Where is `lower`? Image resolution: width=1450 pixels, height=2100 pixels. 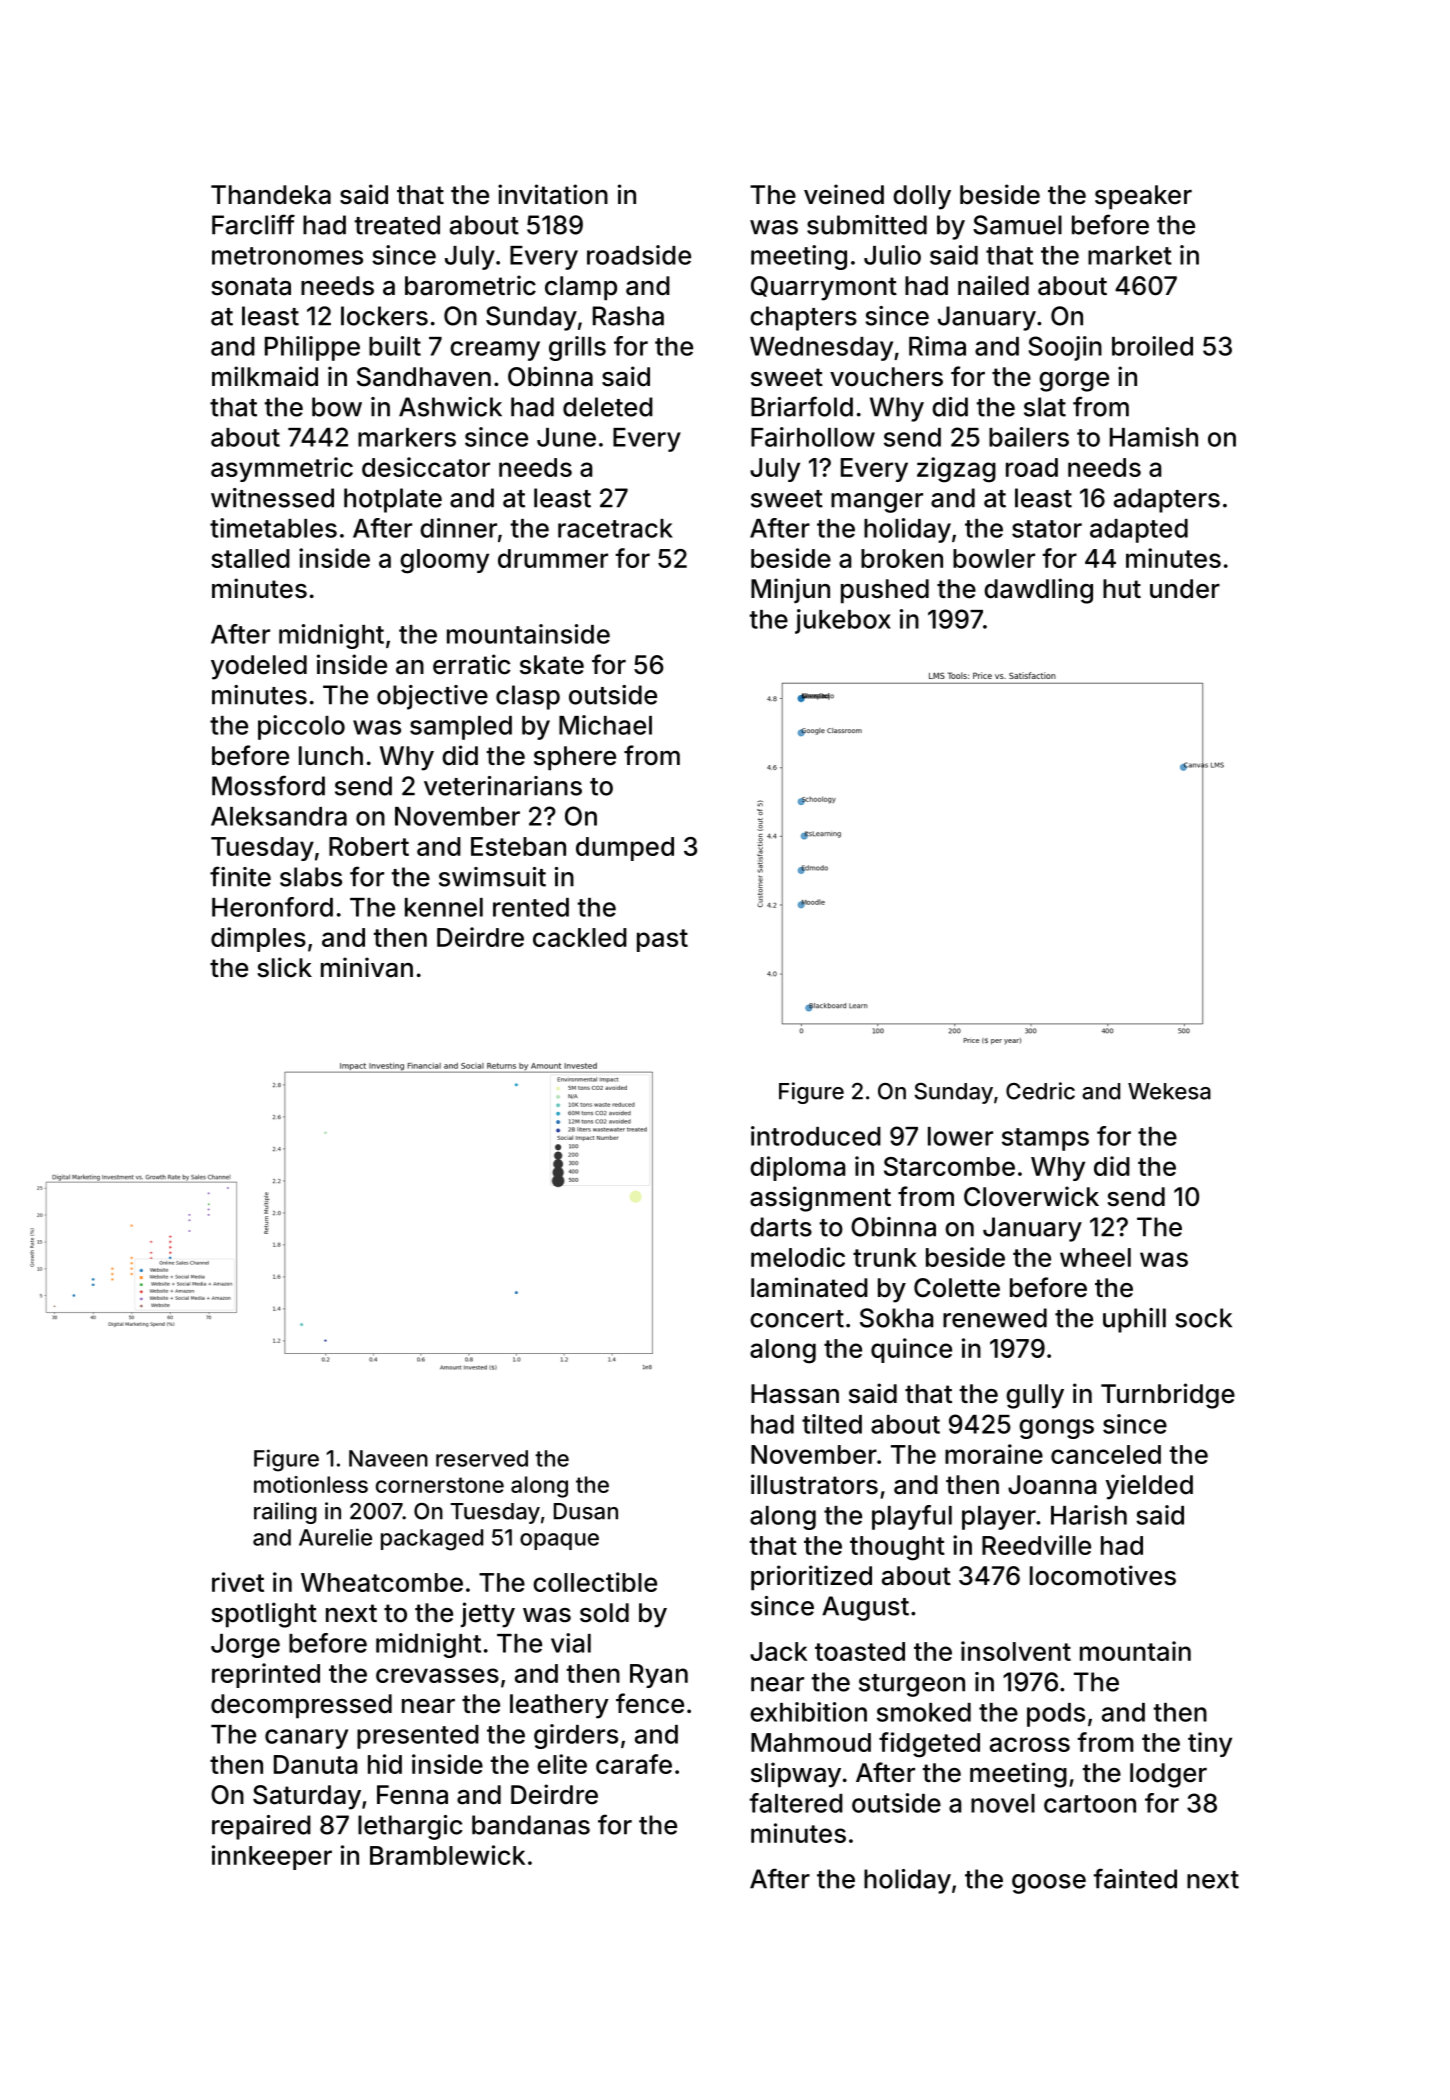
lower is located at coordinates (960, 1136).
